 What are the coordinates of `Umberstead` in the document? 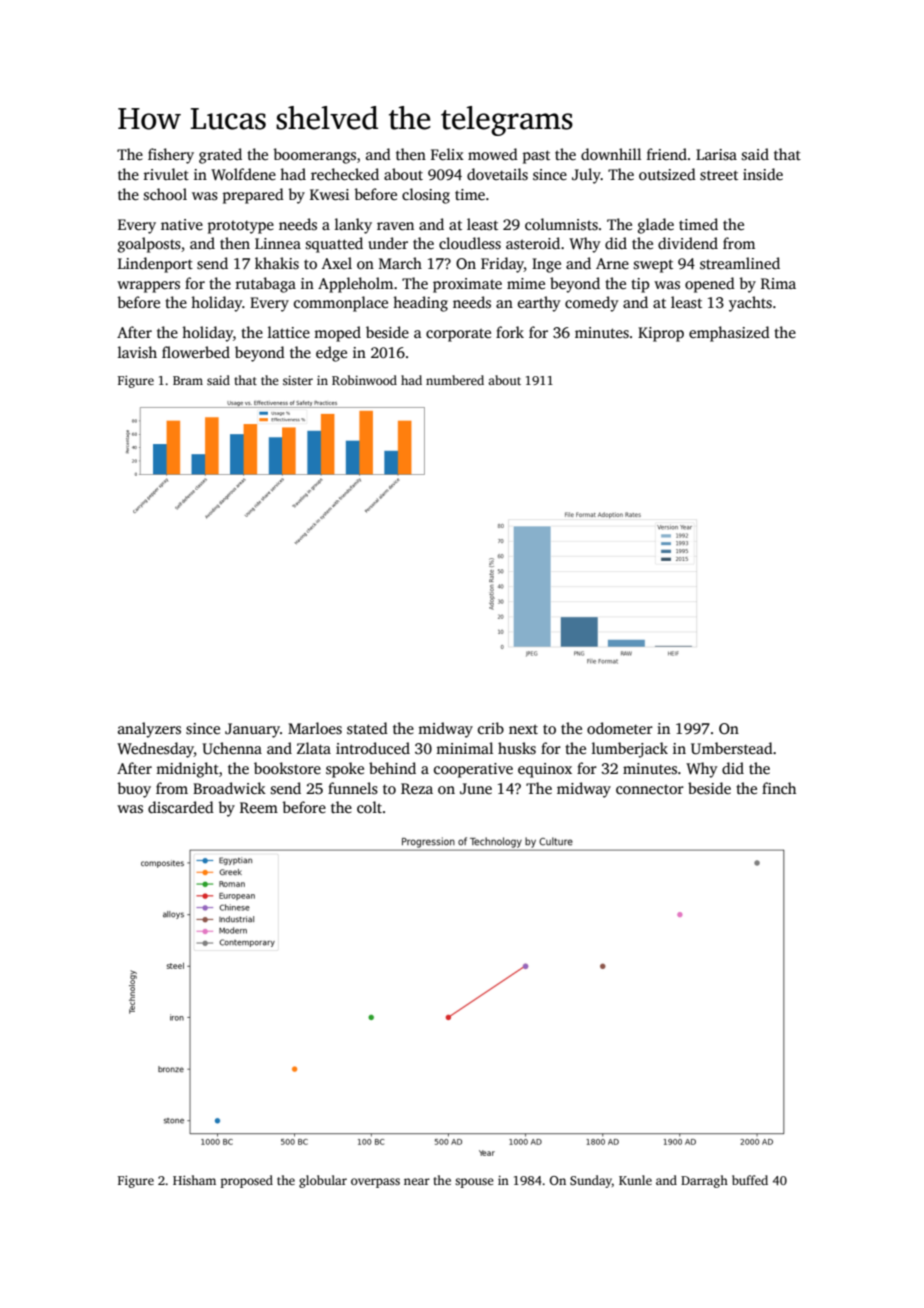 It's located at (732, 748).
